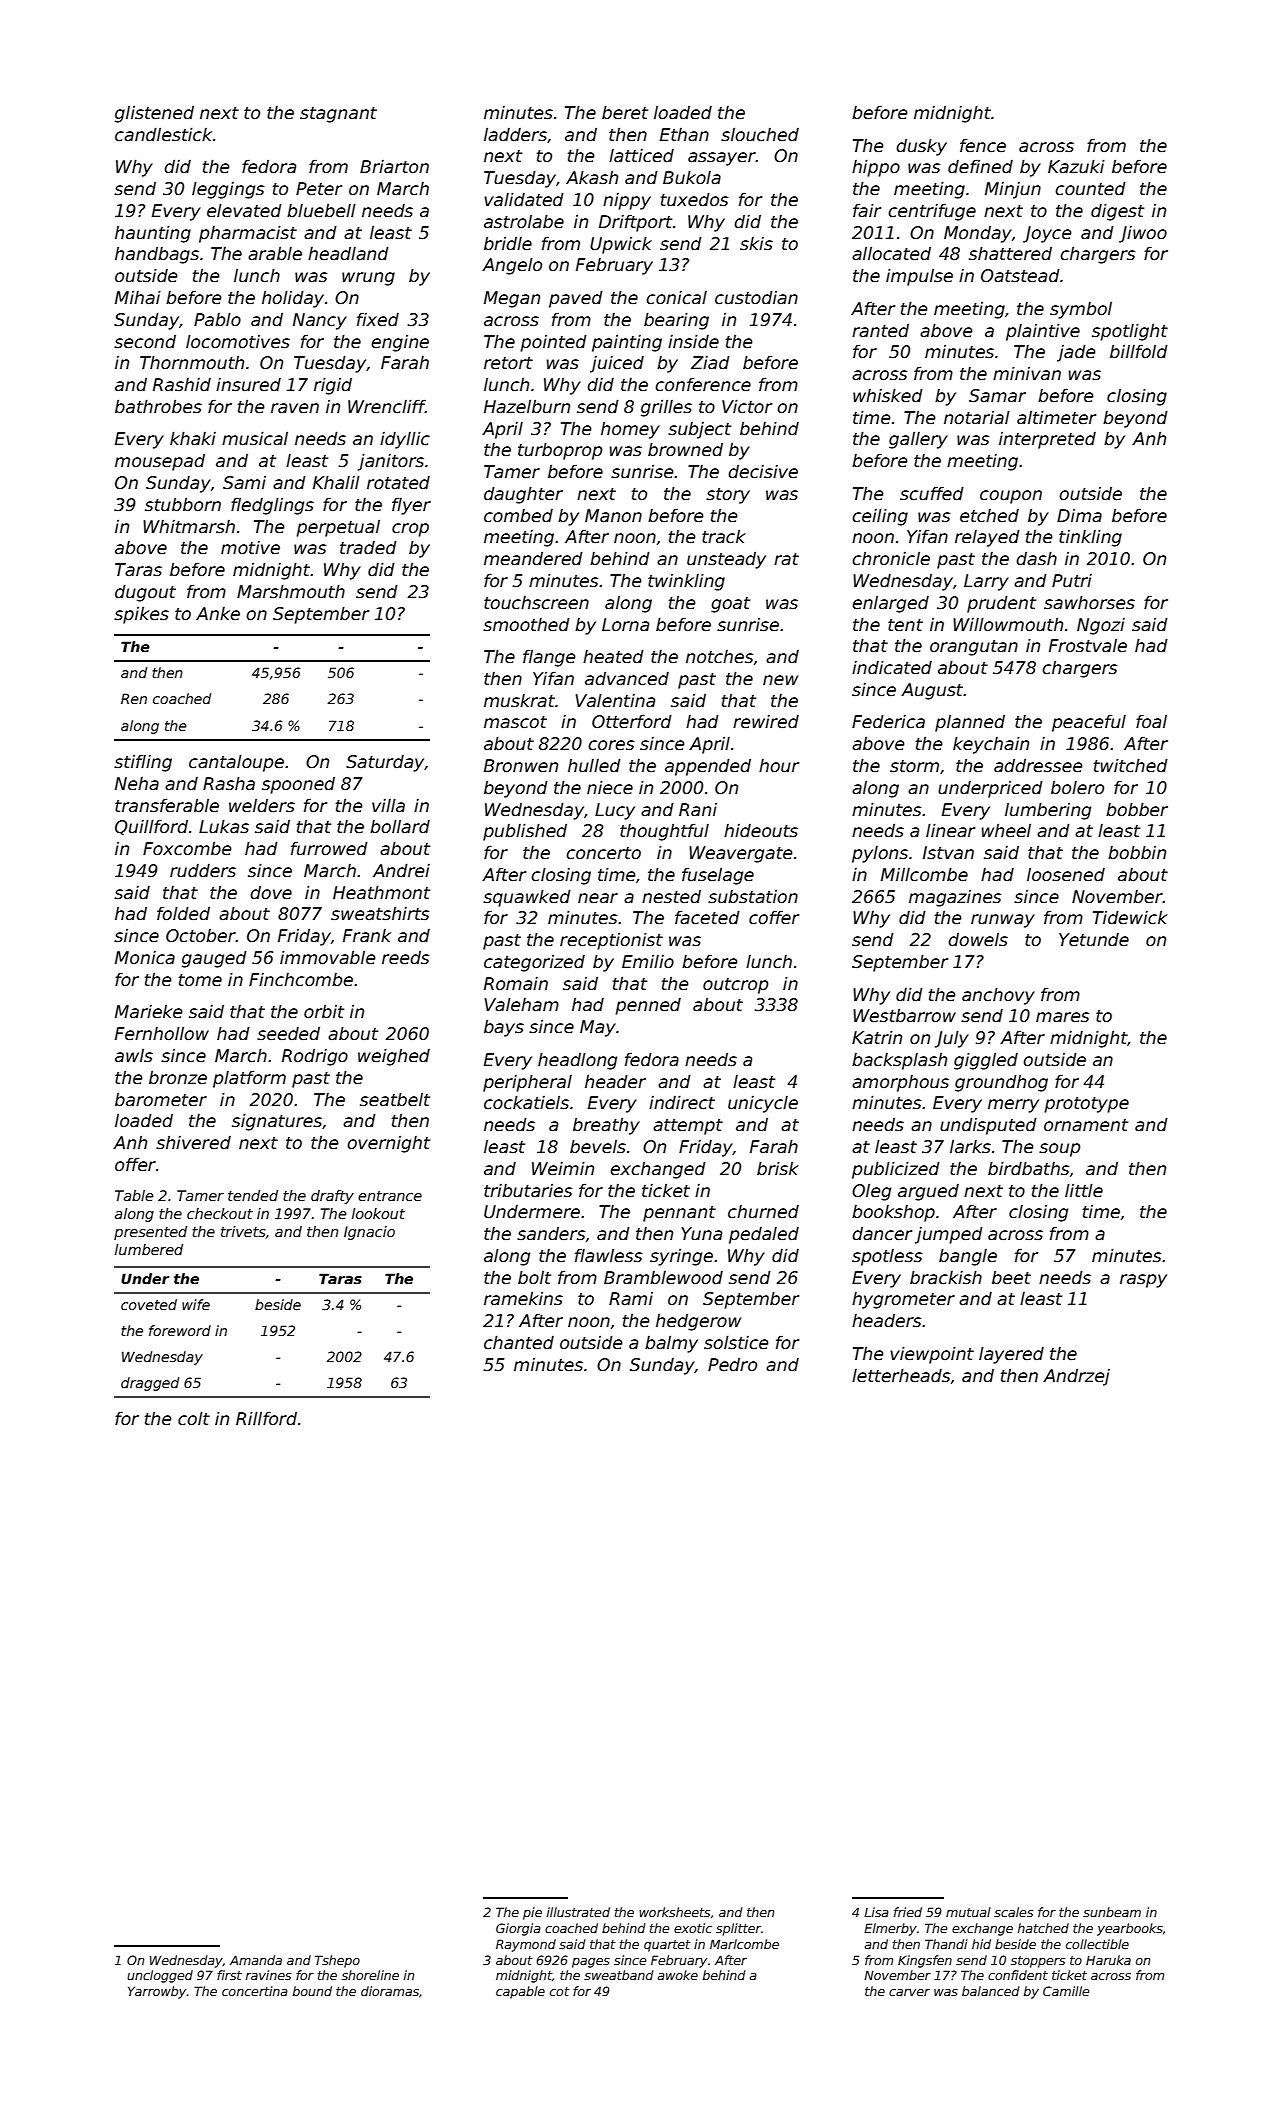 This screenshot has height=2111, width=1282. I want to click on Andrzej, so click(1076, 1377).
